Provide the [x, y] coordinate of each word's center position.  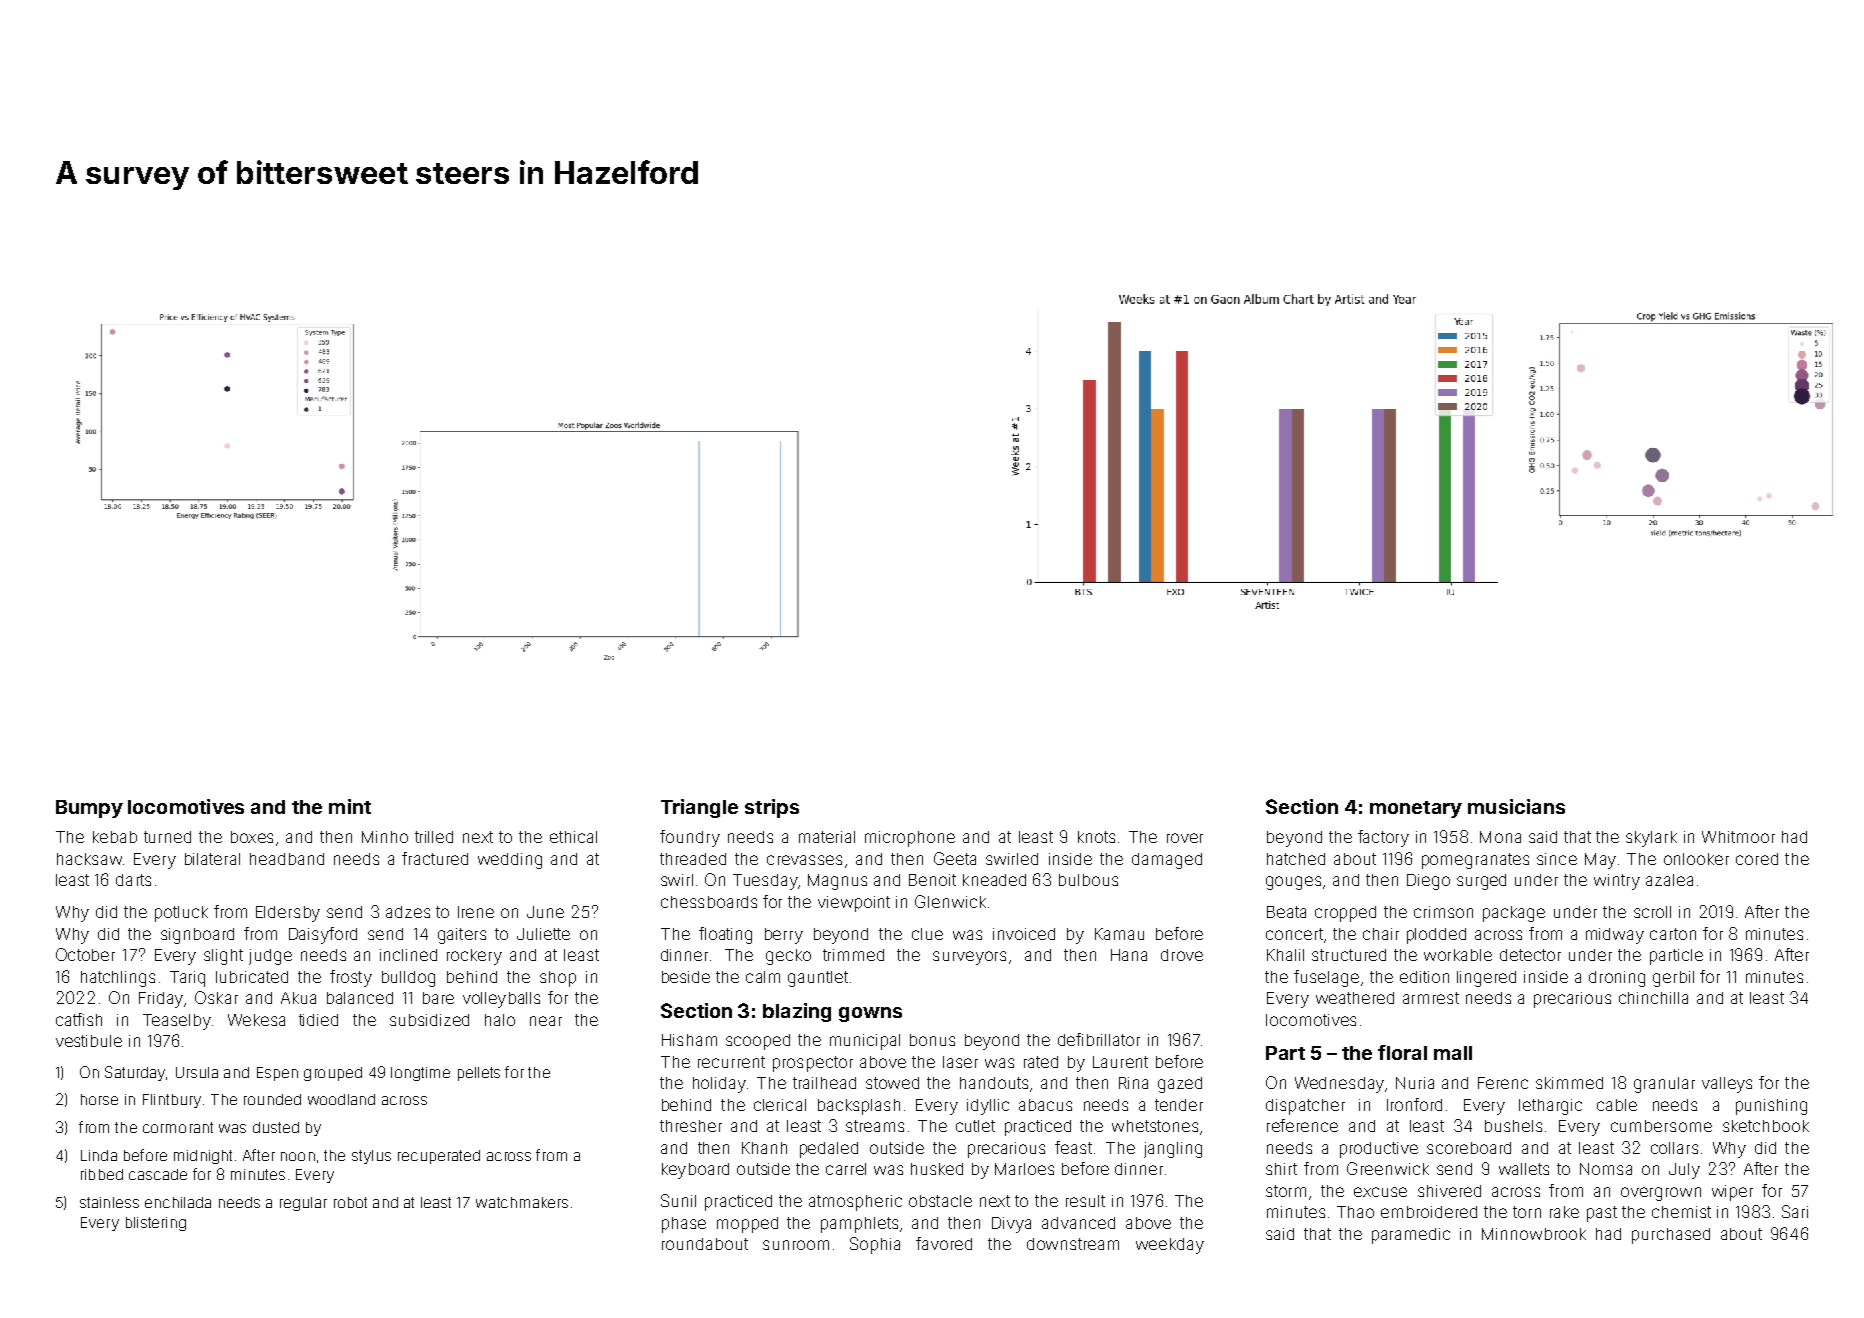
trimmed [853, 955]
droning [1617, 979]
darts [133, 880]
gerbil [1673, 979]
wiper [1732, 1193]
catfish [79, 1019]
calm [763, 977]
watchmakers [522, 1202]
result [1085, 1201]
